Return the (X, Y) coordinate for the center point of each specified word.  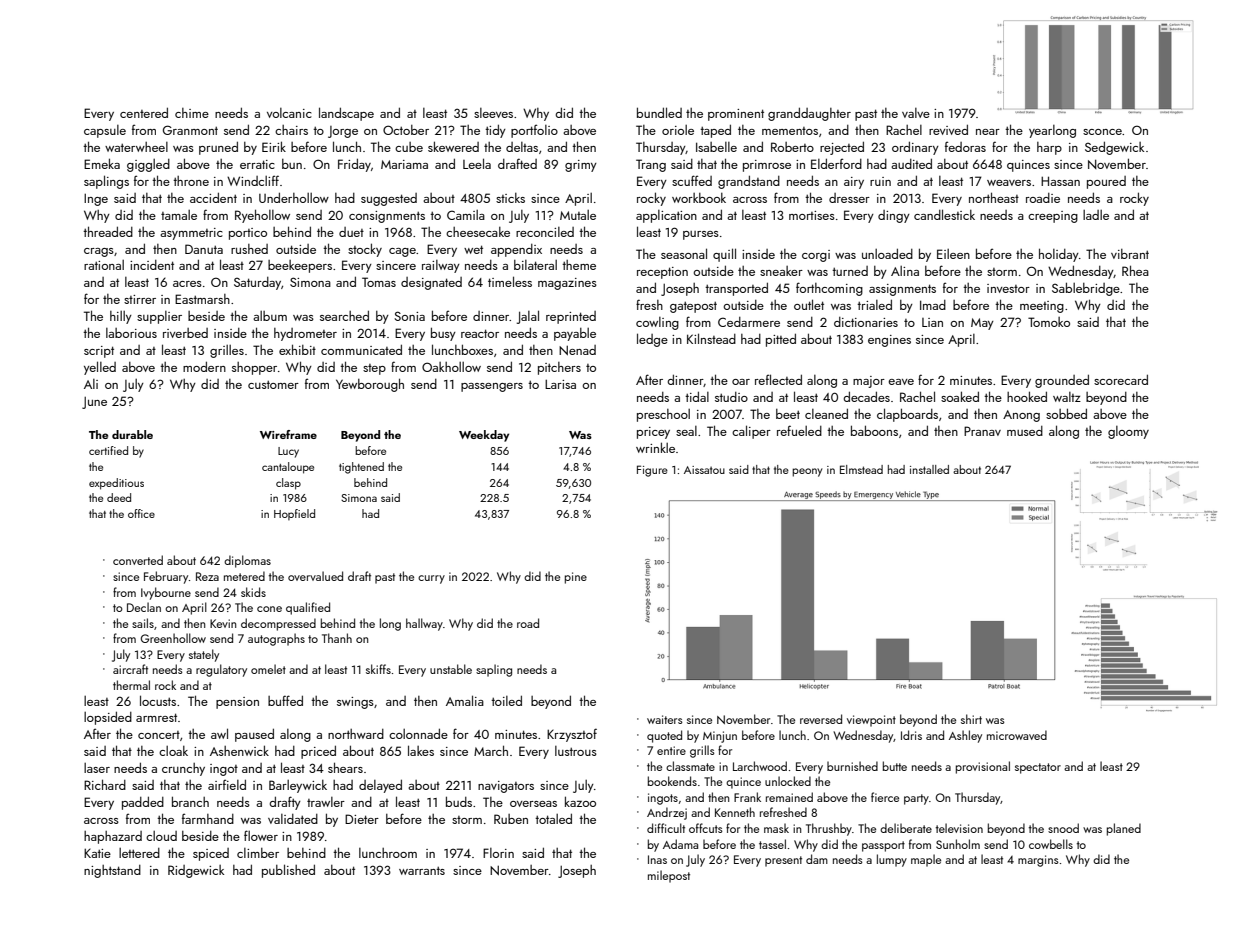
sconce (1102, 132)
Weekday (484, 436)
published (288, 871)
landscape (346, 114)
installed (929, 469)
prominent (736, 115)
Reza (207, 576)
